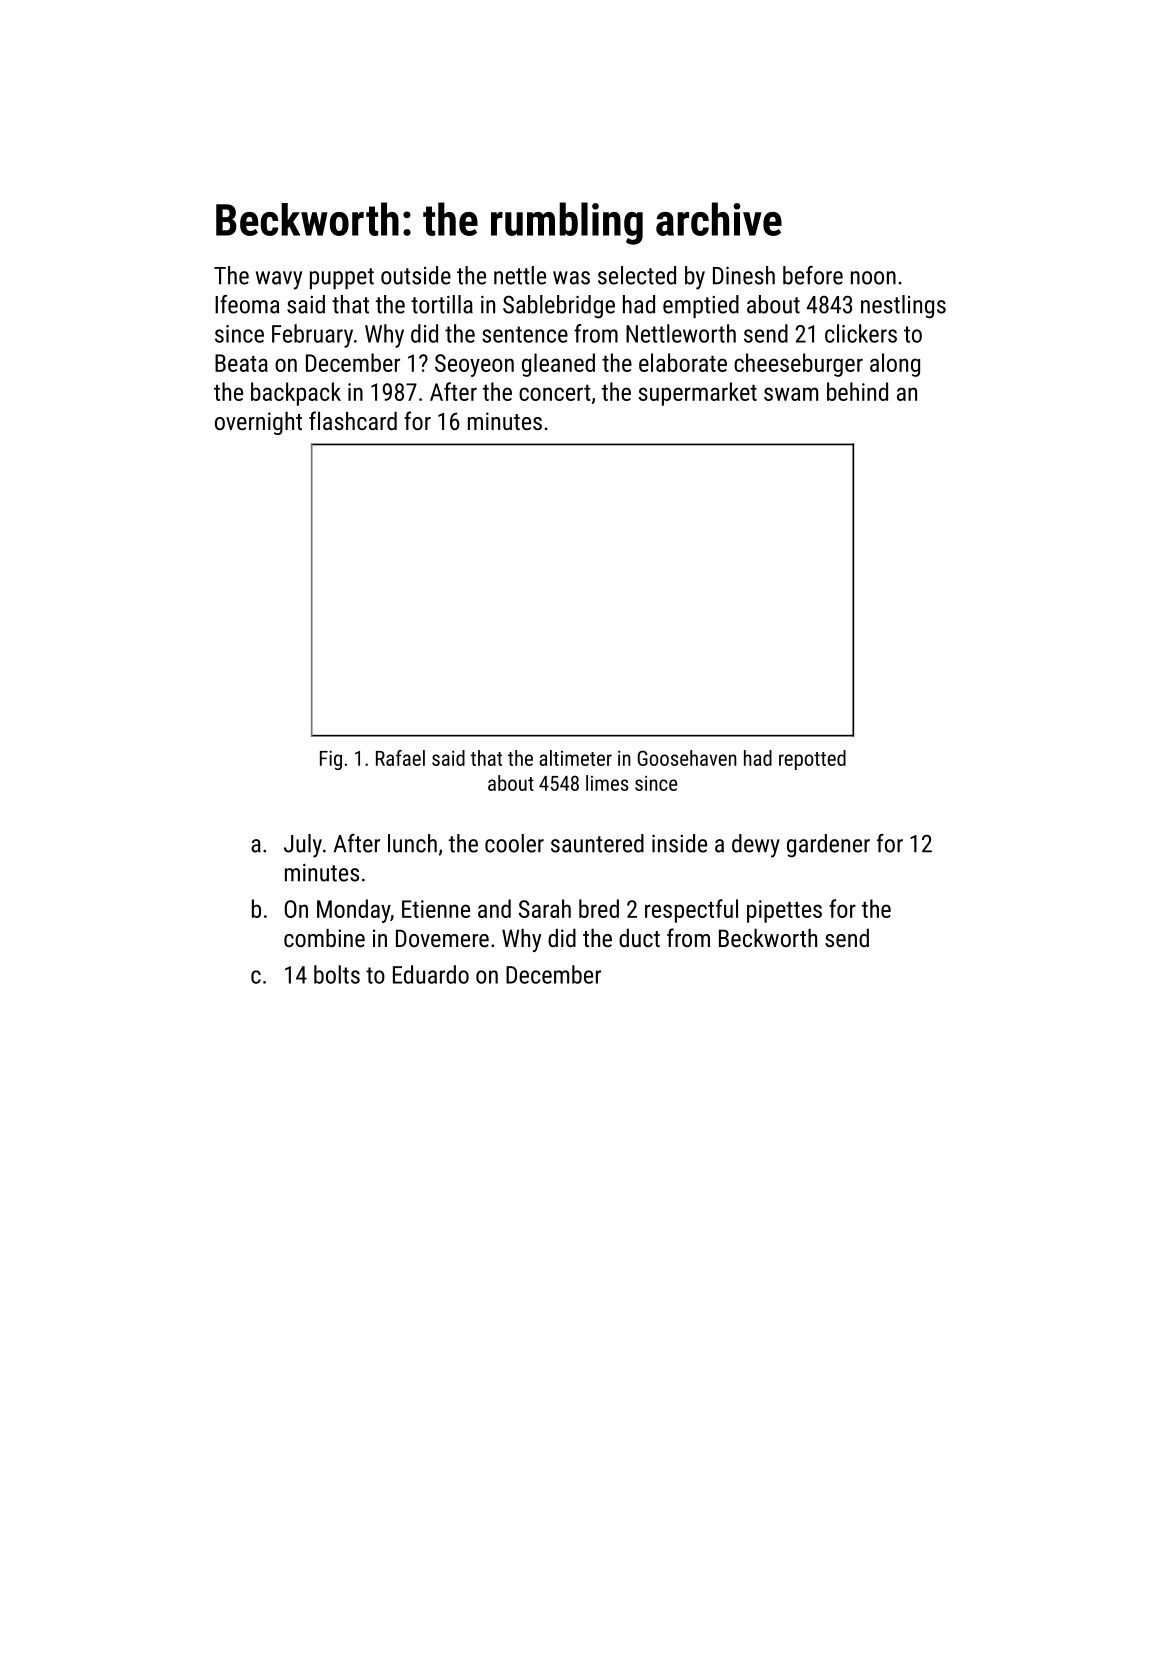 The width and height of the screenshot is (1165, 1654). Describe the element at coordinates (431, 974) in the screenshot. I see `Eduardo` at that location.
